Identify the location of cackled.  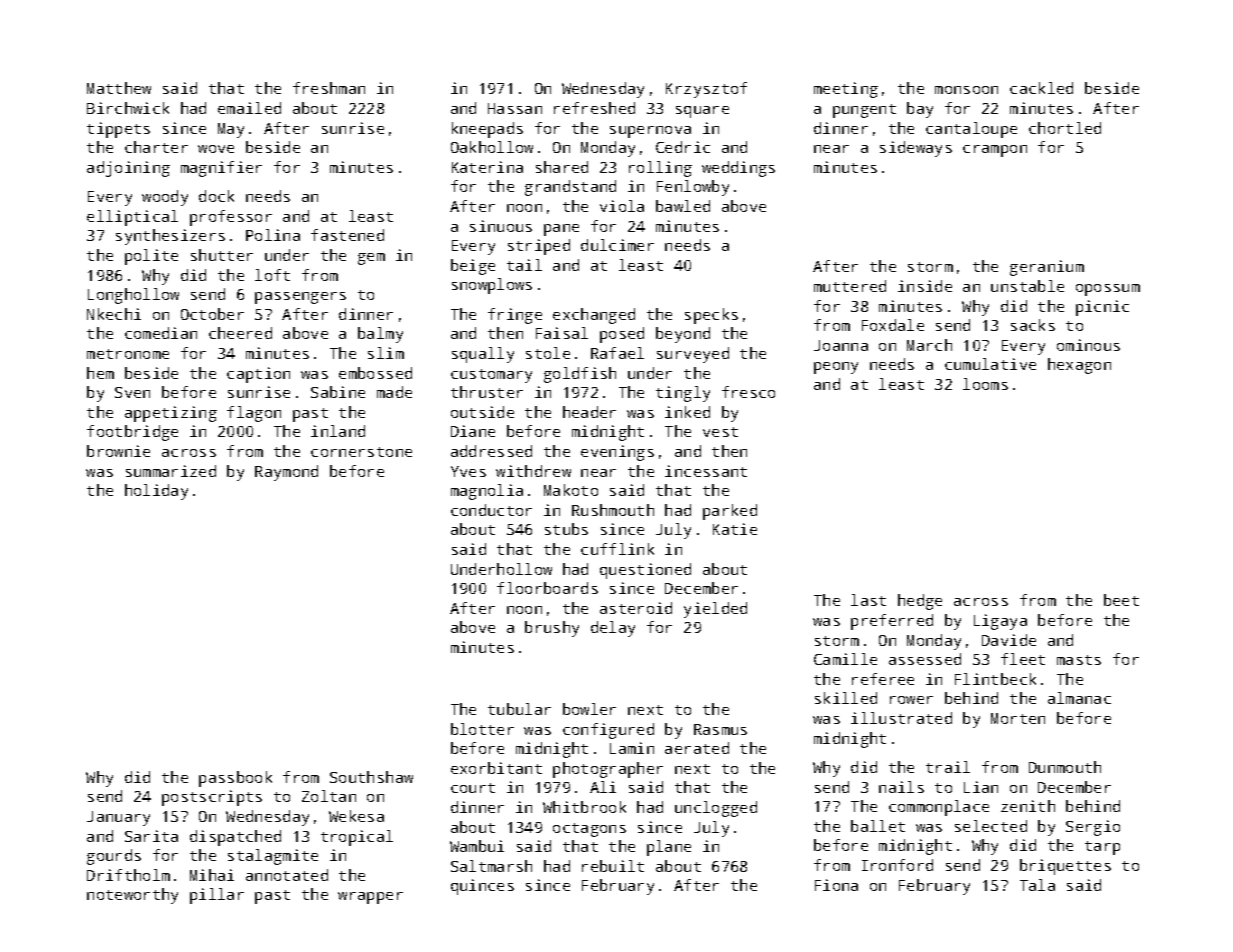
(1041, 88).
